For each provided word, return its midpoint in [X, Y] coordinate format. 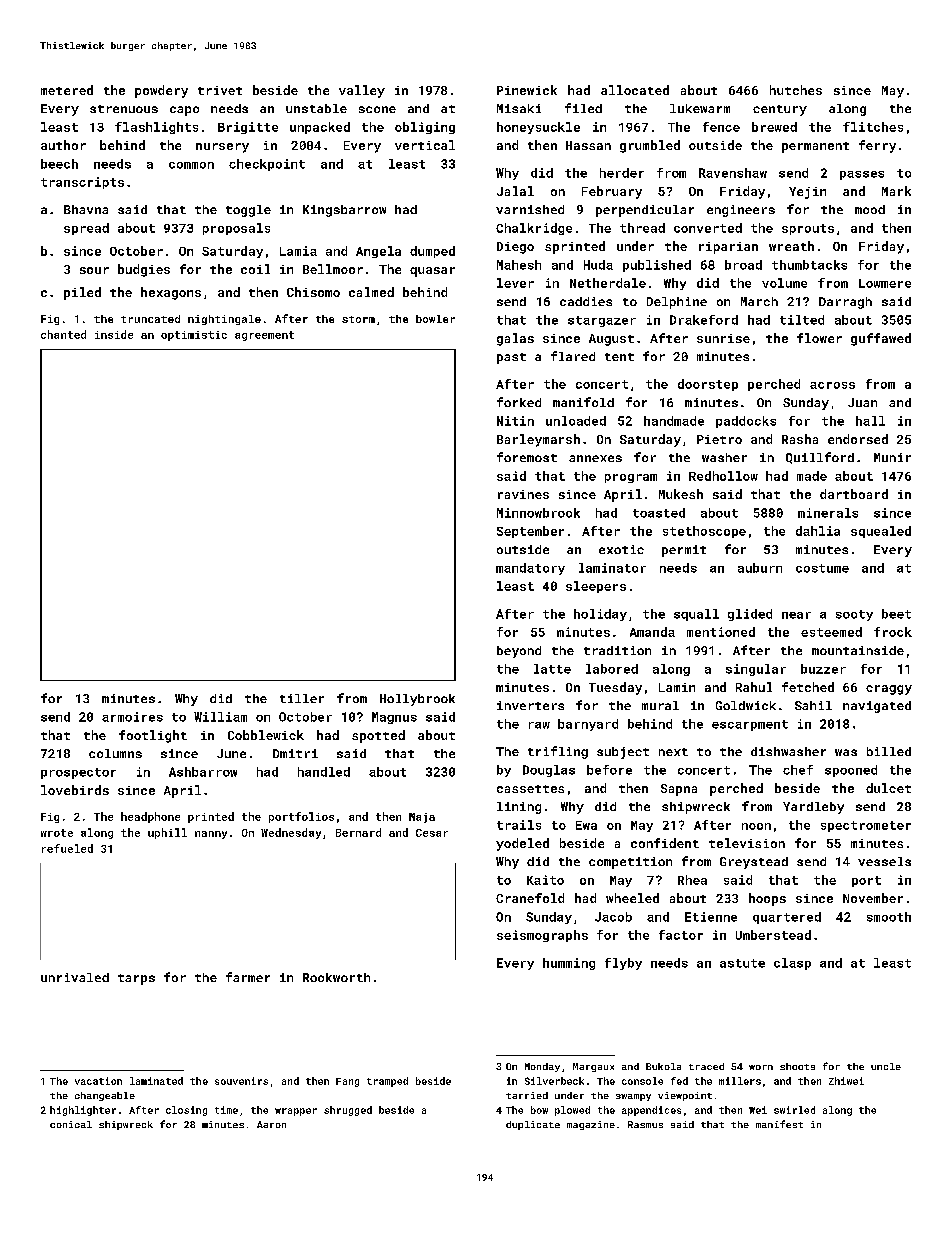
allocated [635, 90]
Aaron [271, 1124]
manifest [779, 1124]
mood [870, 209]
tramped [387, 1082]
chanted [63, 334]
